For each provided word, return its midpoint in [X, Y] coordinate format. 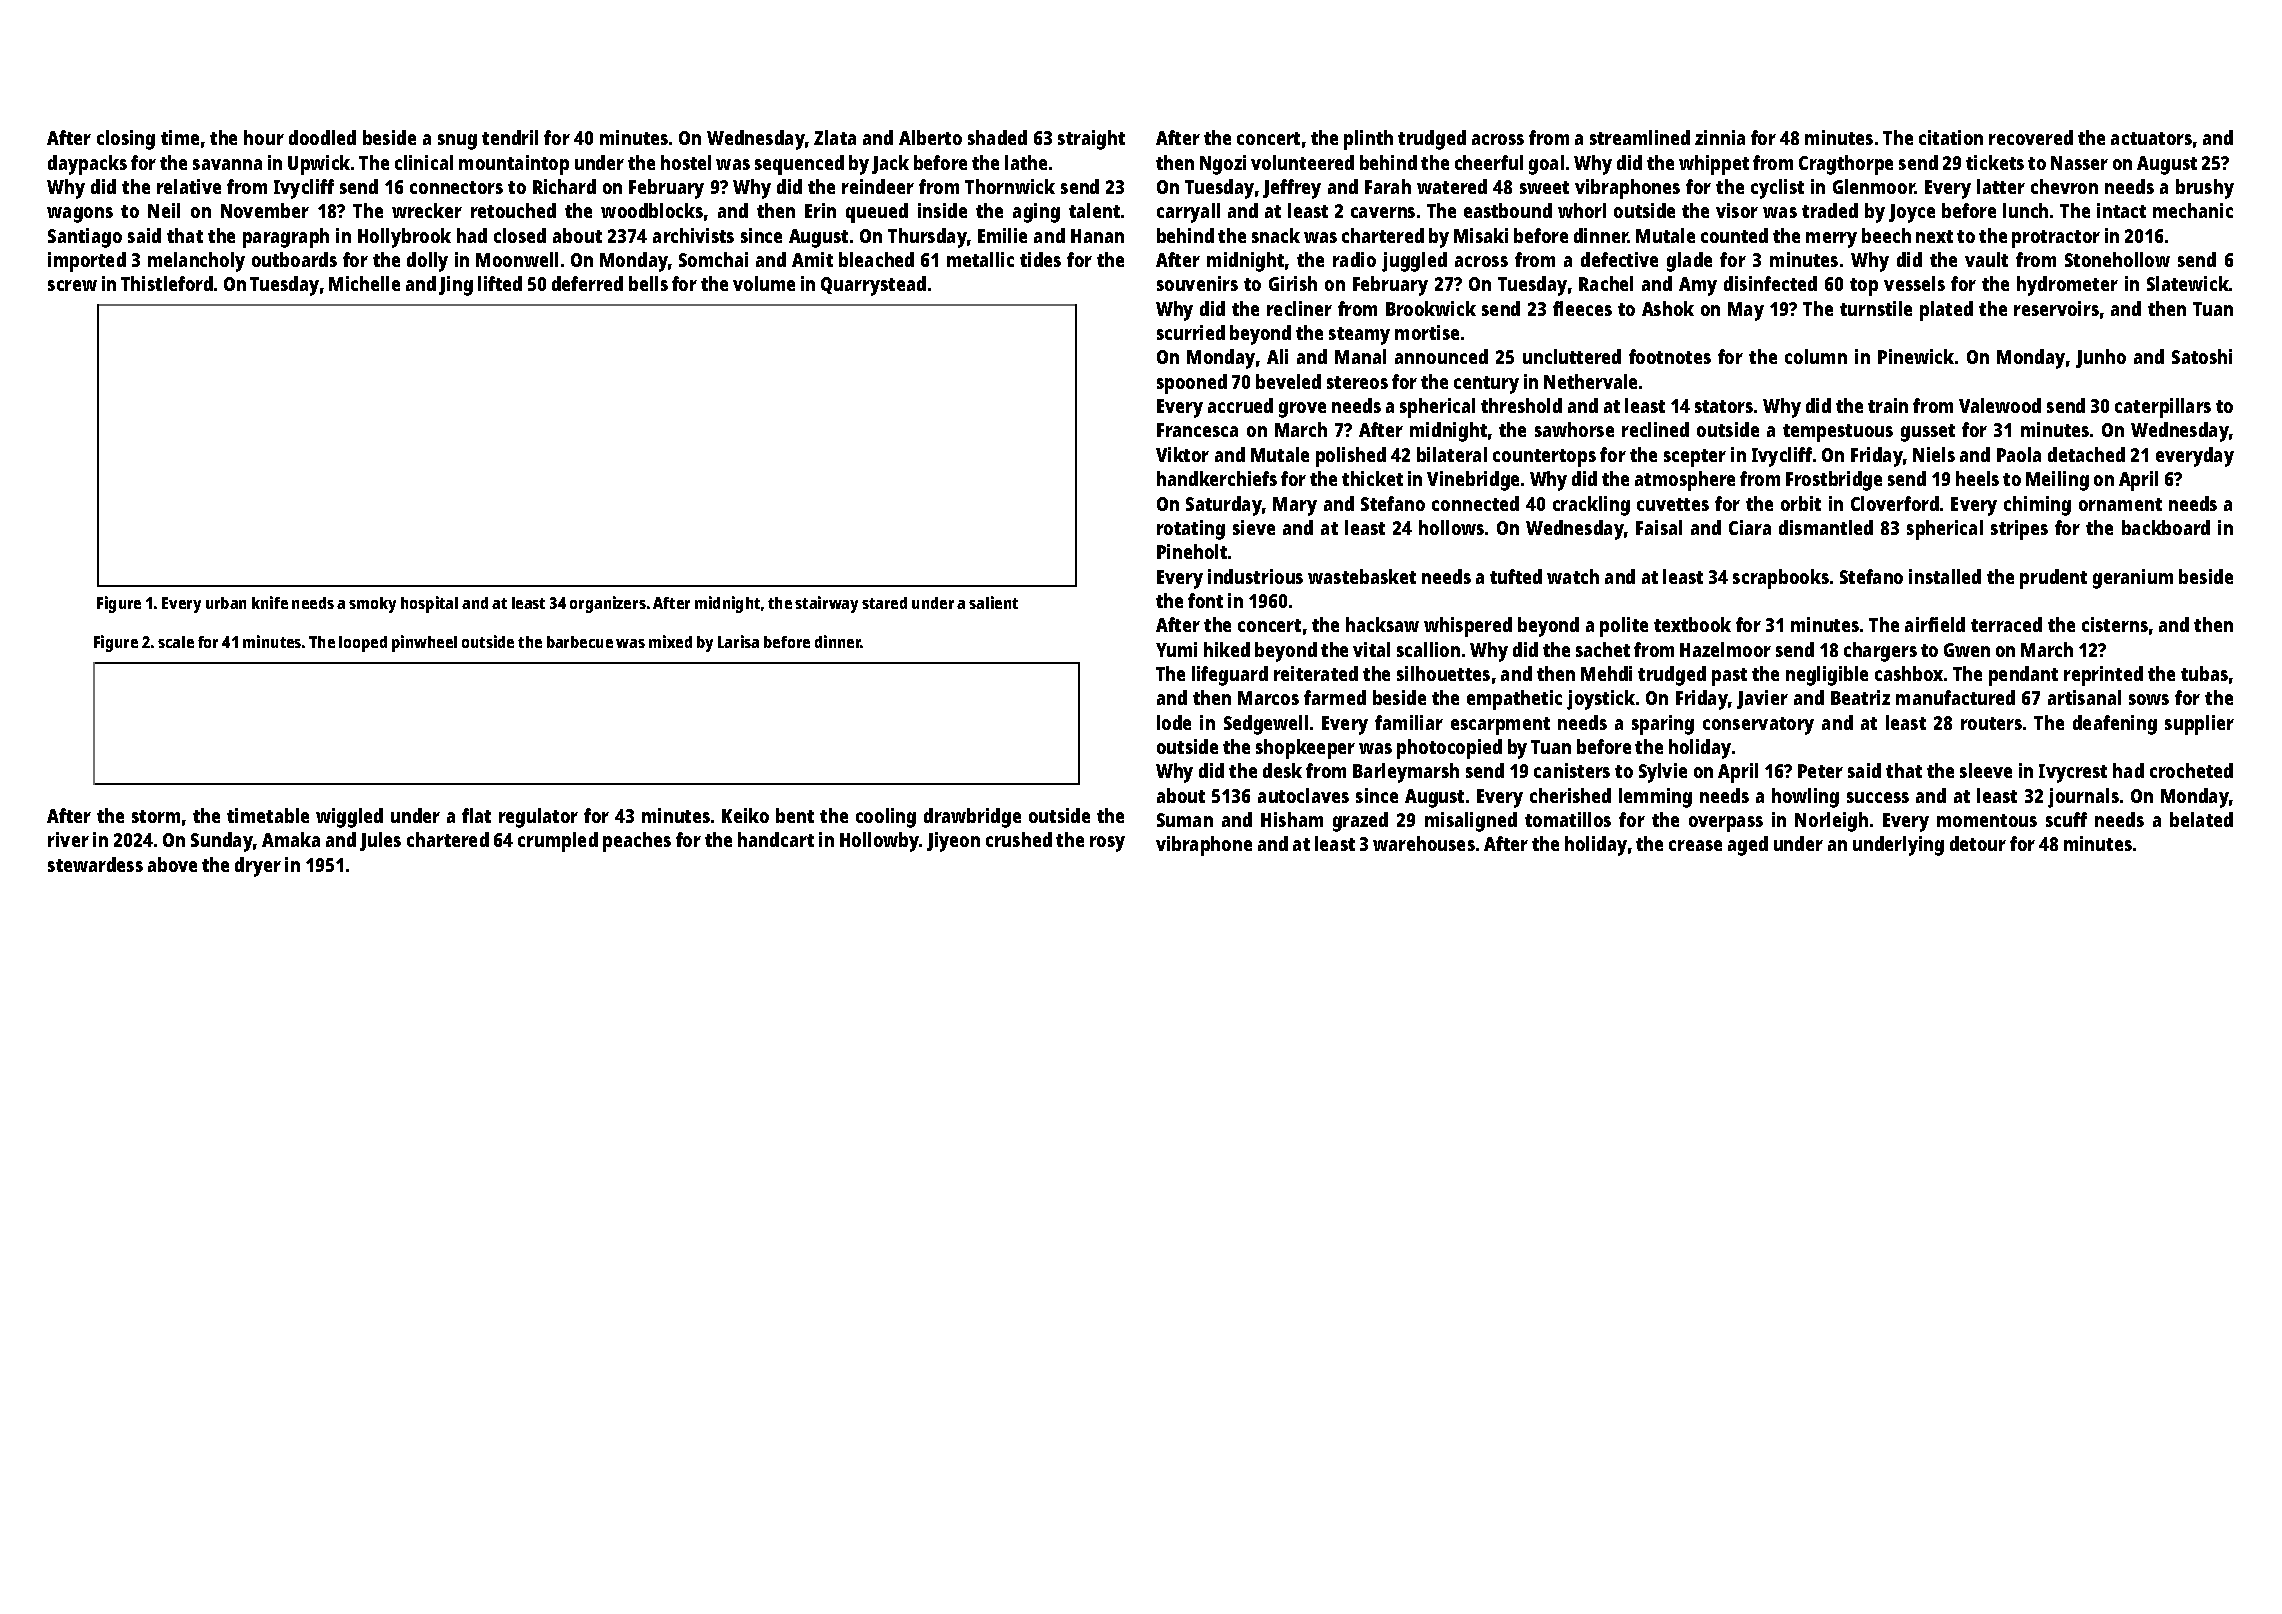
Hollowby [879, 842]
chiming [2037, 506]
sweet [1544, 187]
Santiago [85, 238]
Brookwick [1431, 308]
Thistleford [167, 283]
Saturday [1224, 506]
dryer [258, 867]
